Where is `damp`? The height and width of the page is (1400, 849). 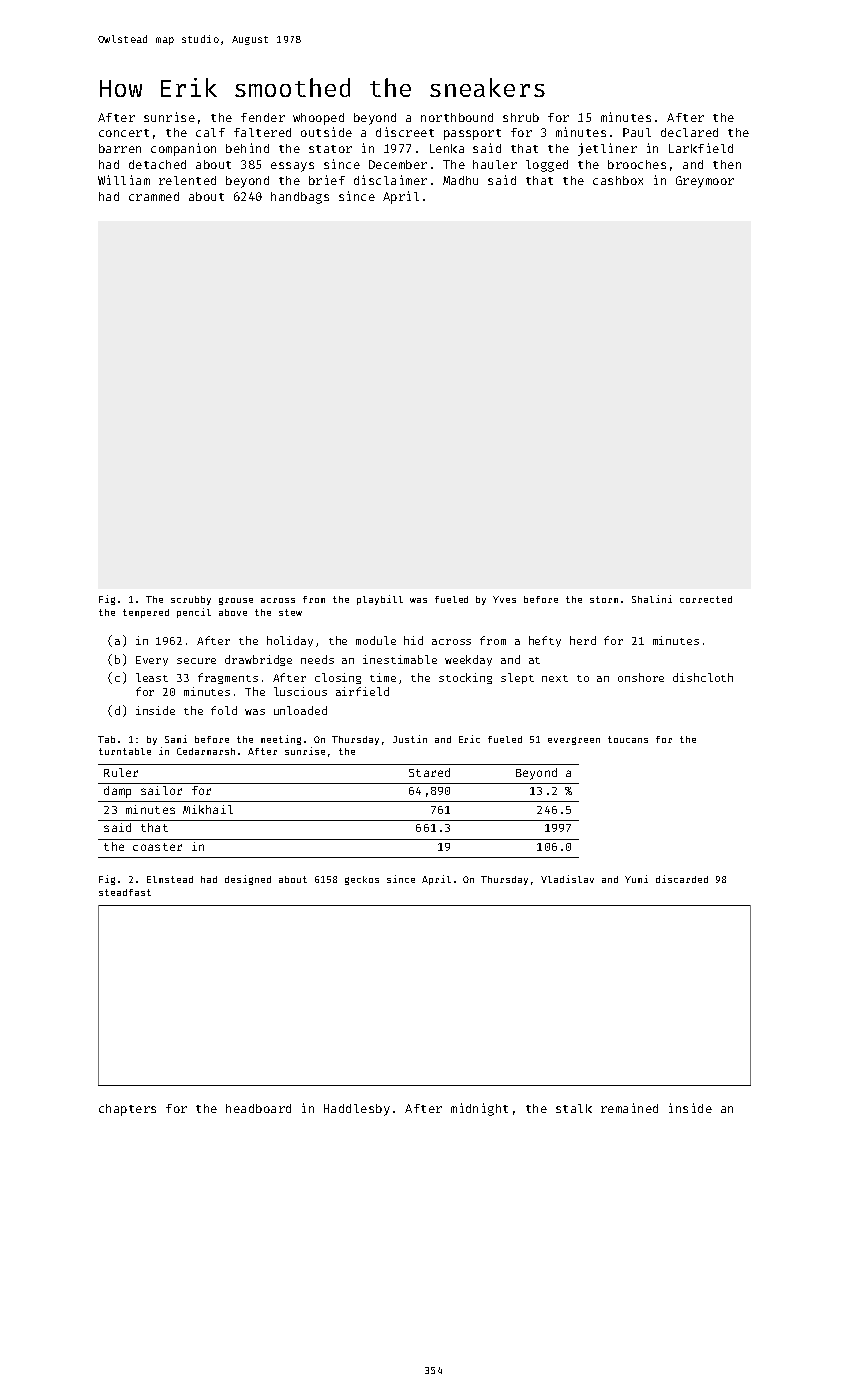
damp is located at coordinates (117, 792).
